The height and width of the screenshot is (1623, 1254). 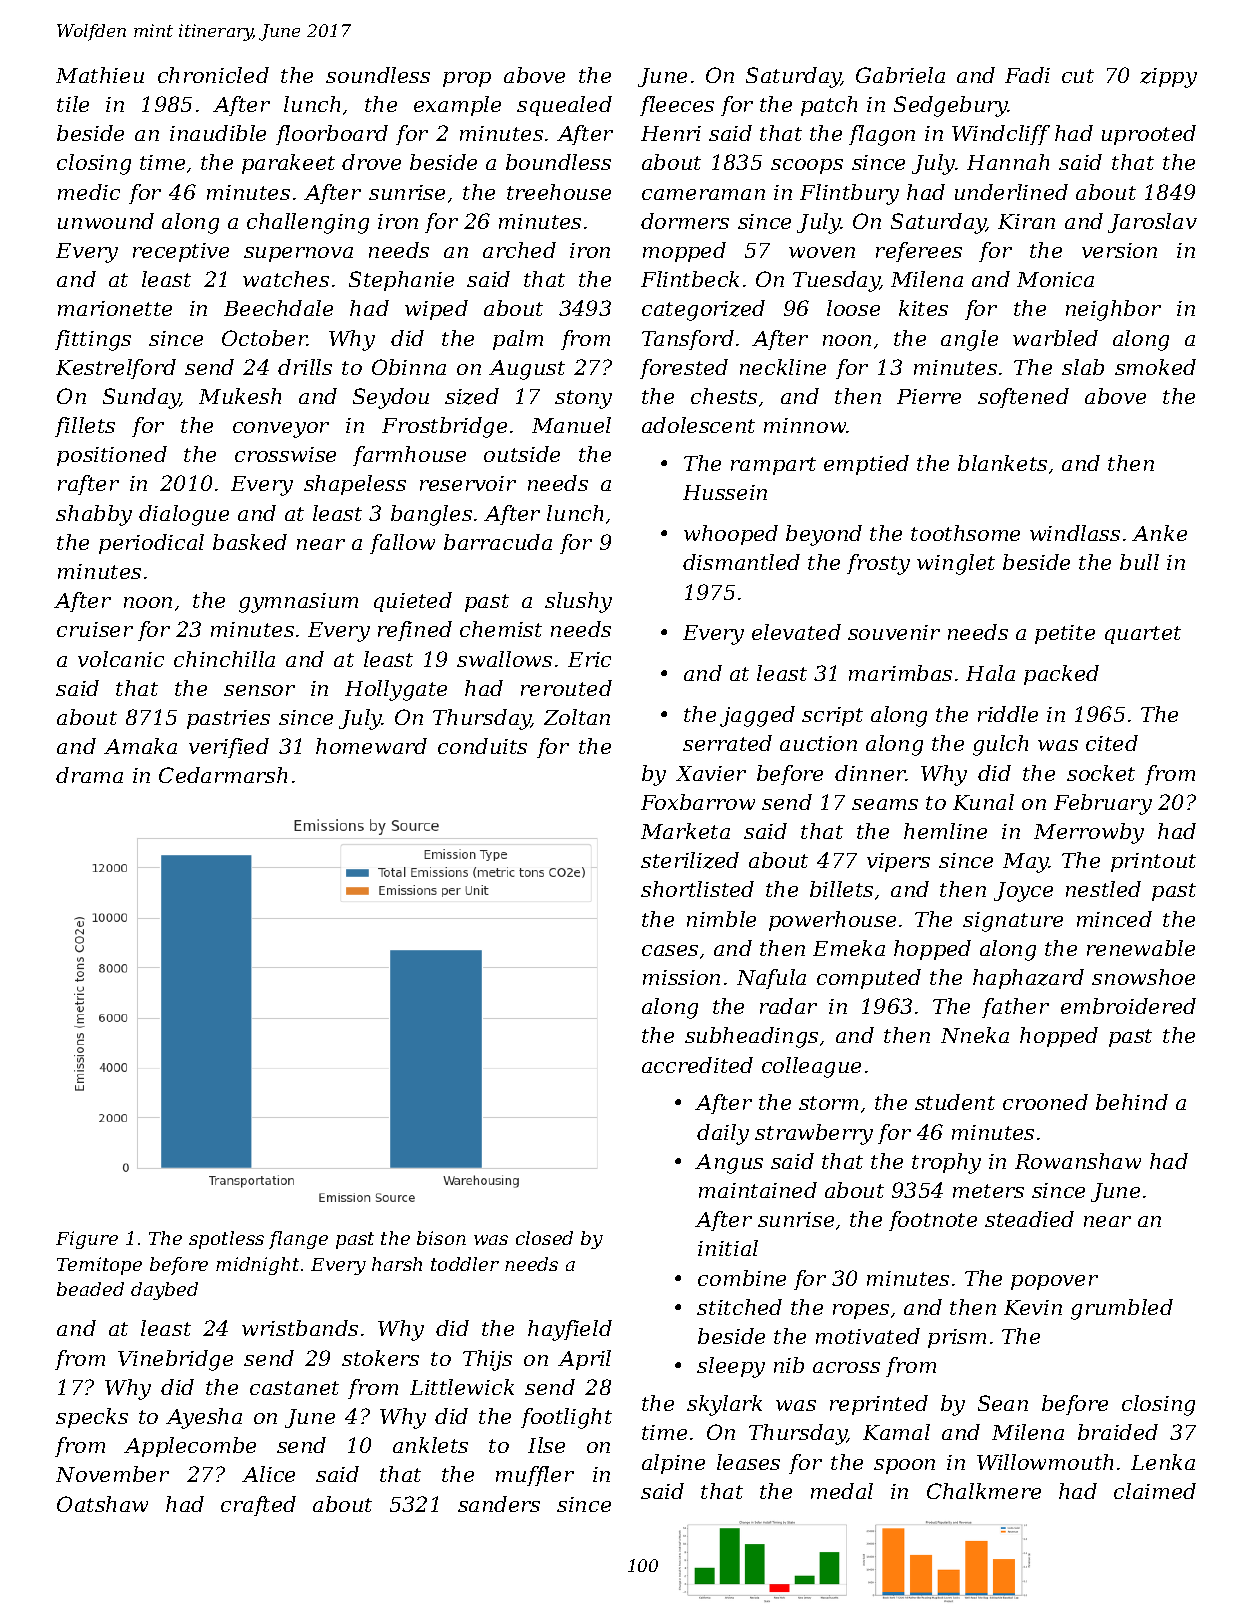 What do you see at coordinates (849, 194) in the screenshot?
I see `Flintbury` at bounding box center [849, 194].
